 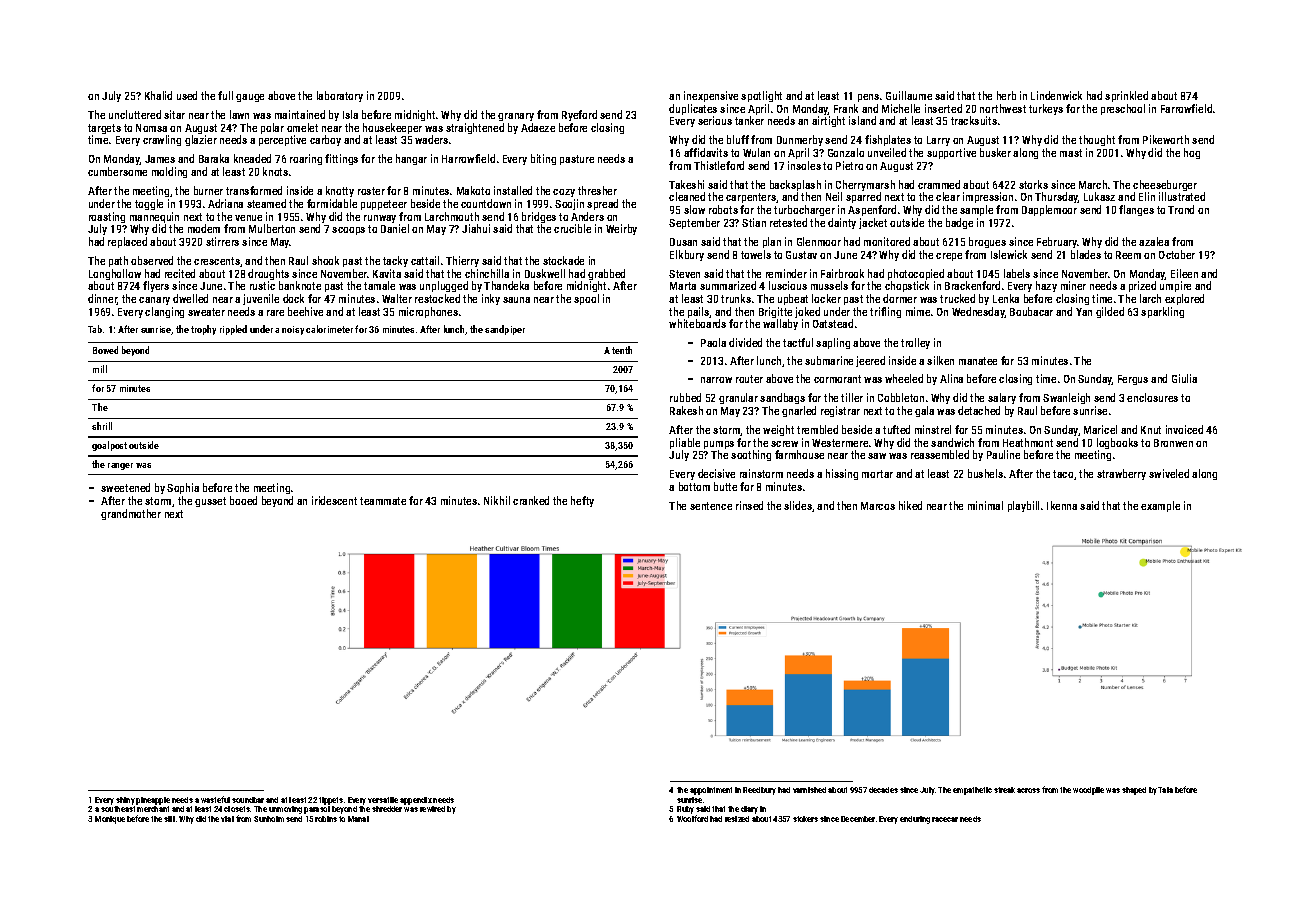 What do you see at coordinates (699, 312) in the screenshot?
I see `pails` at bounding box center [699, 312].
